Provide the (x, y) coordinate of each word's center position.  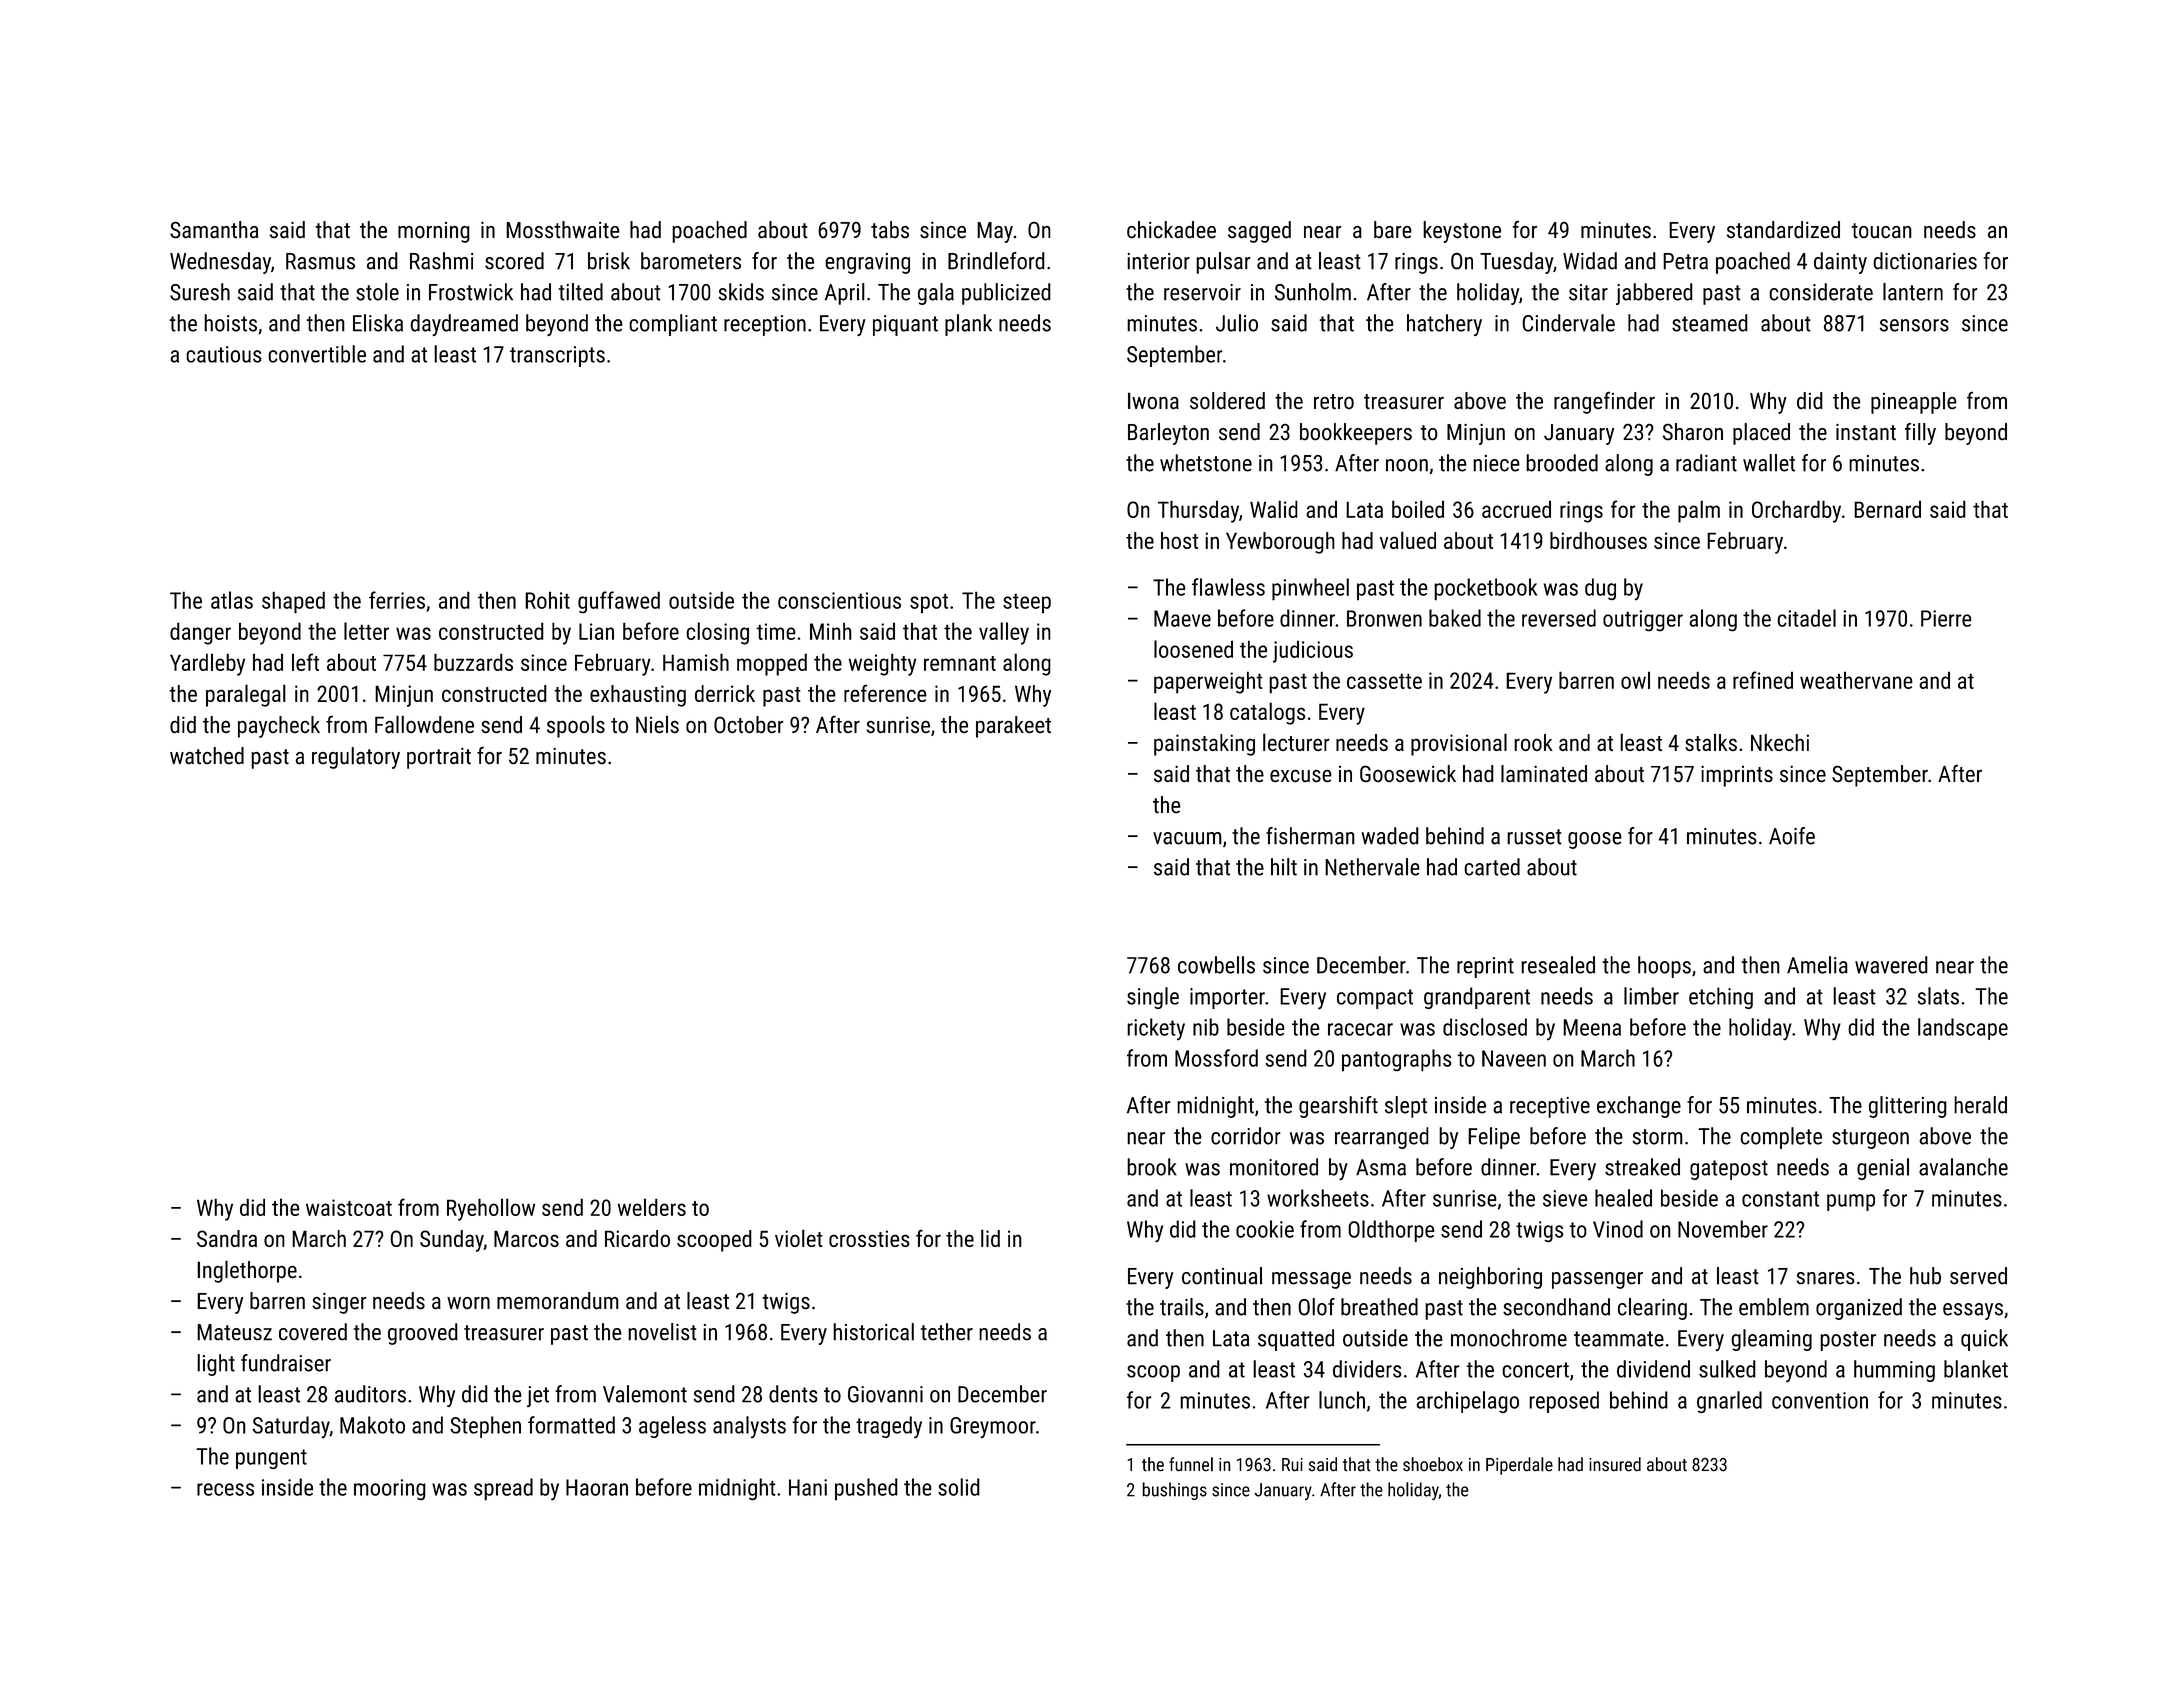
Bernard (1887, 509)
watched (207, 755)
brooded (1562, 463)
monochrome (1509, 1338)
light (216, 1365)
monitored (1274, 1167)
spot (929, 603)
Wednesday (220, 263)
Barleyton (1168, 434)
